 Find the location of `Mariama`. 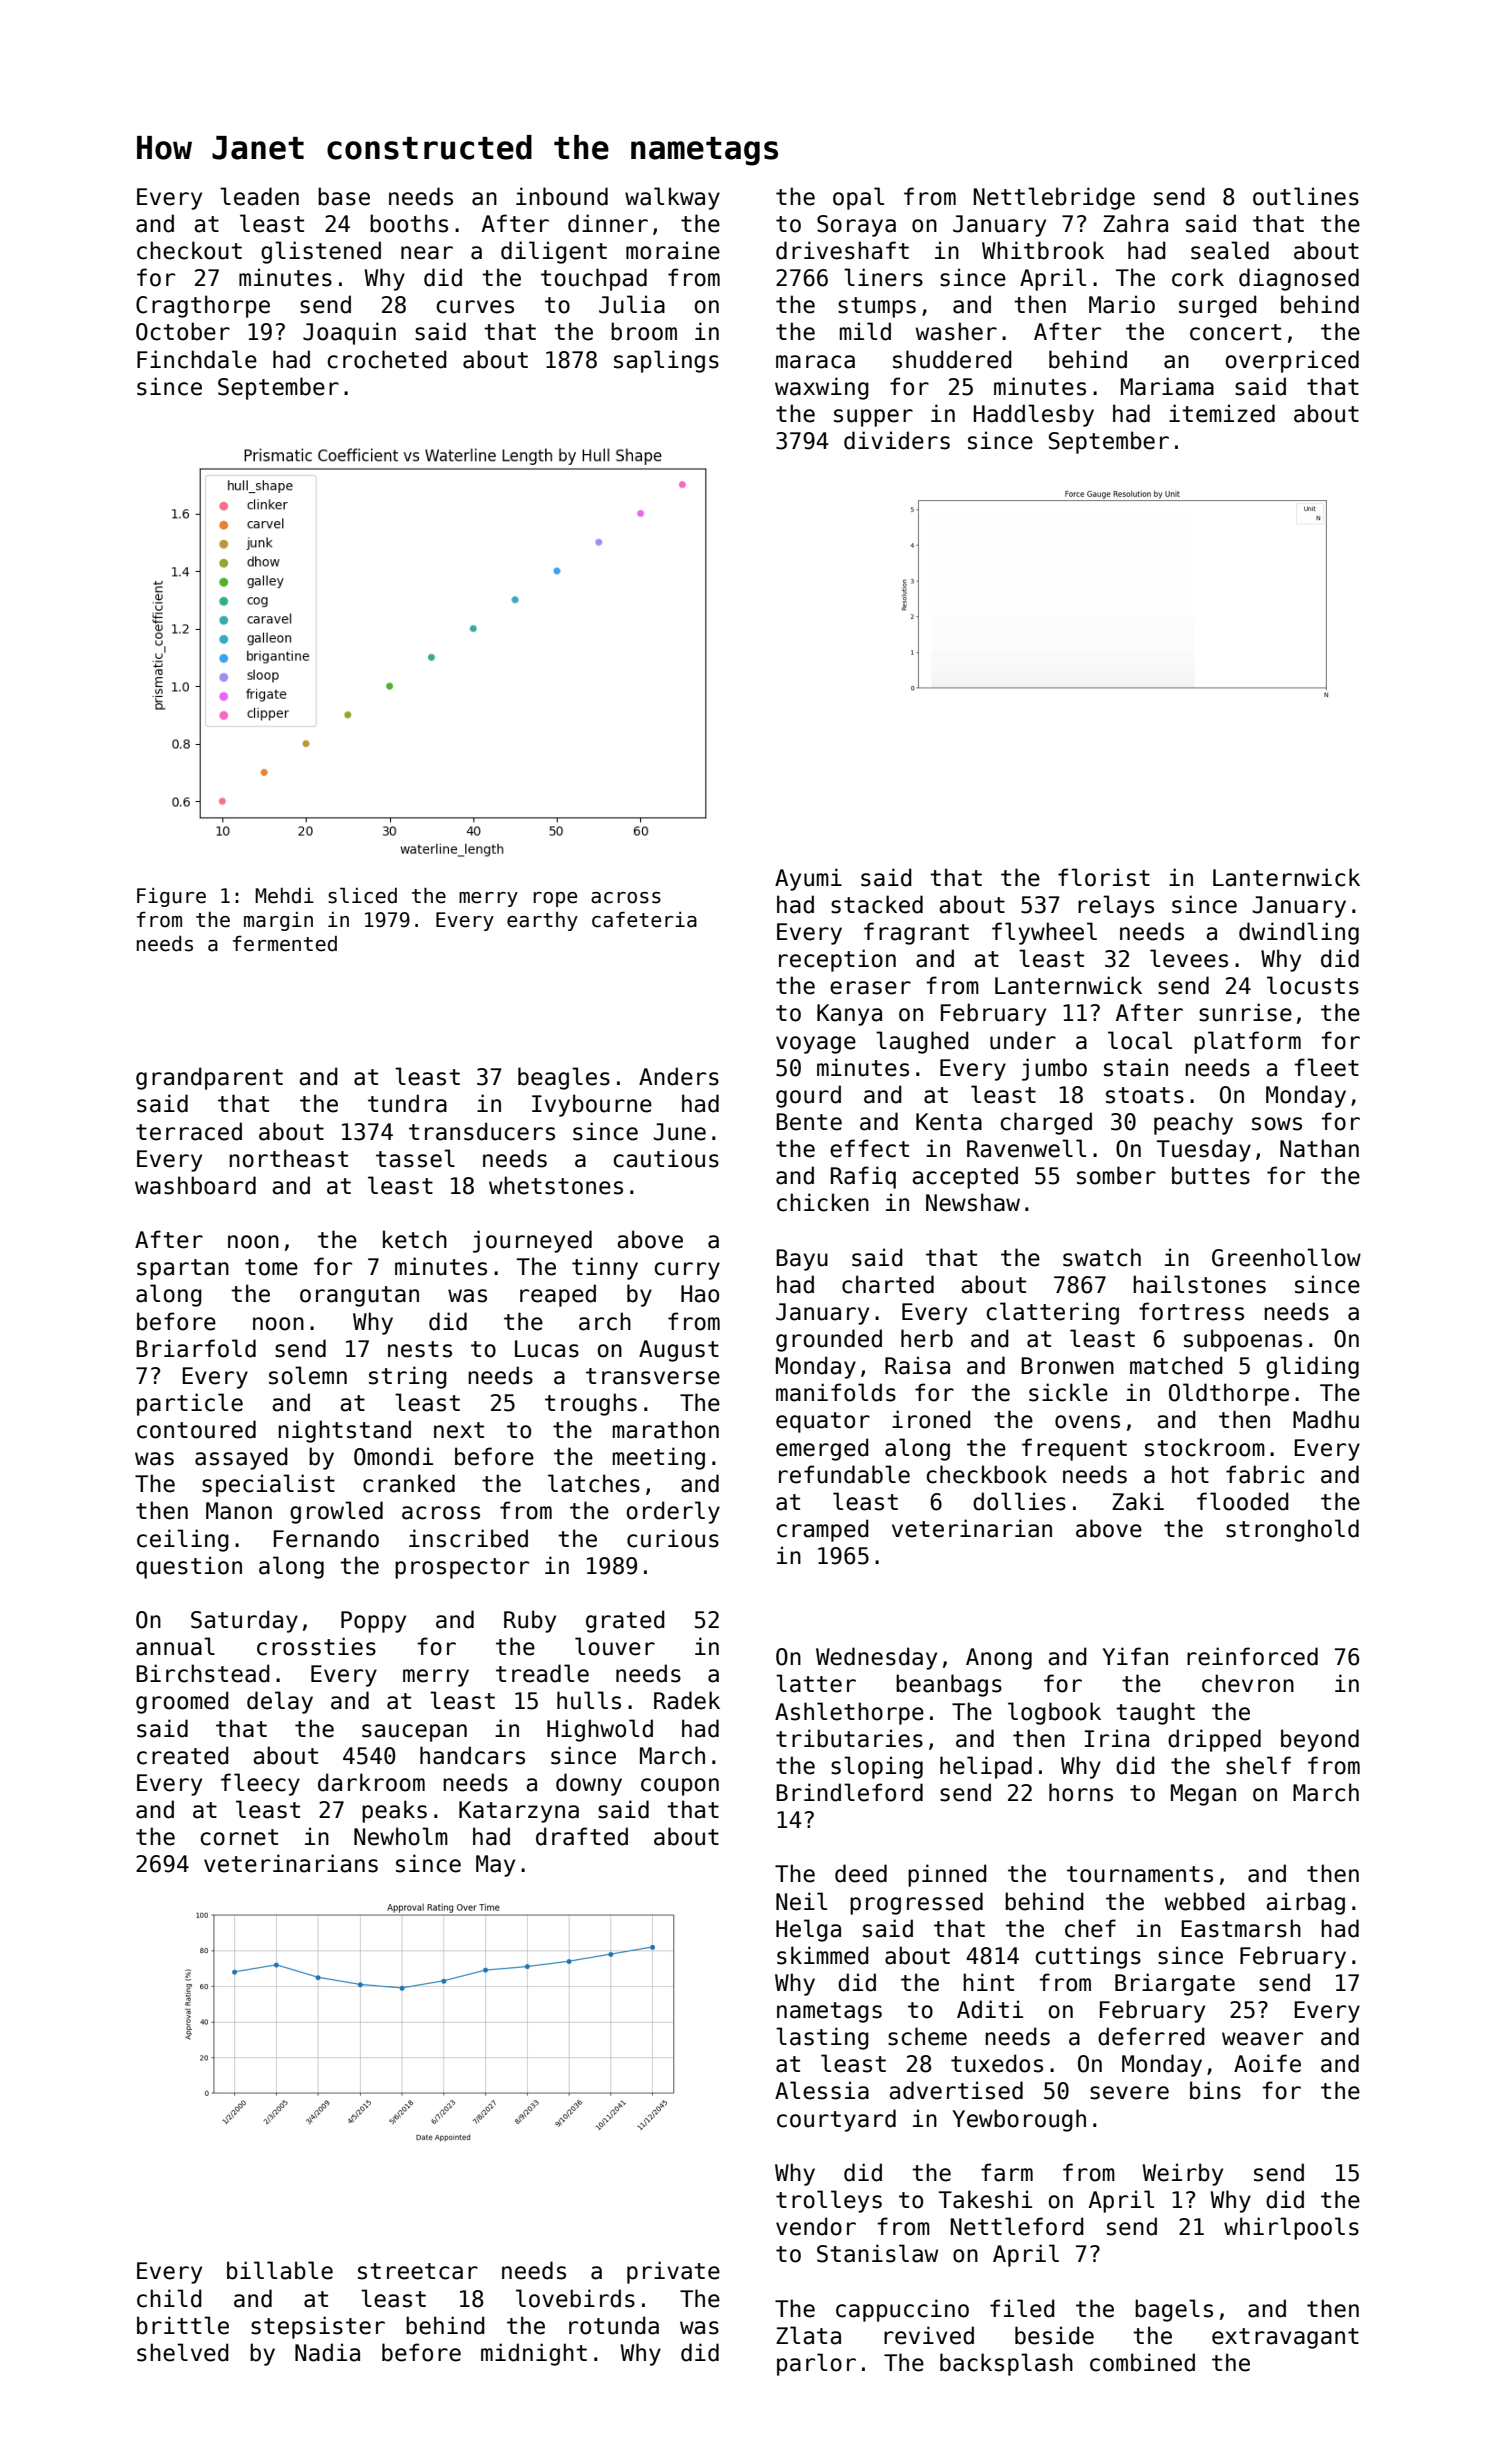

Mariama is located at coordinates (1167, 386).
